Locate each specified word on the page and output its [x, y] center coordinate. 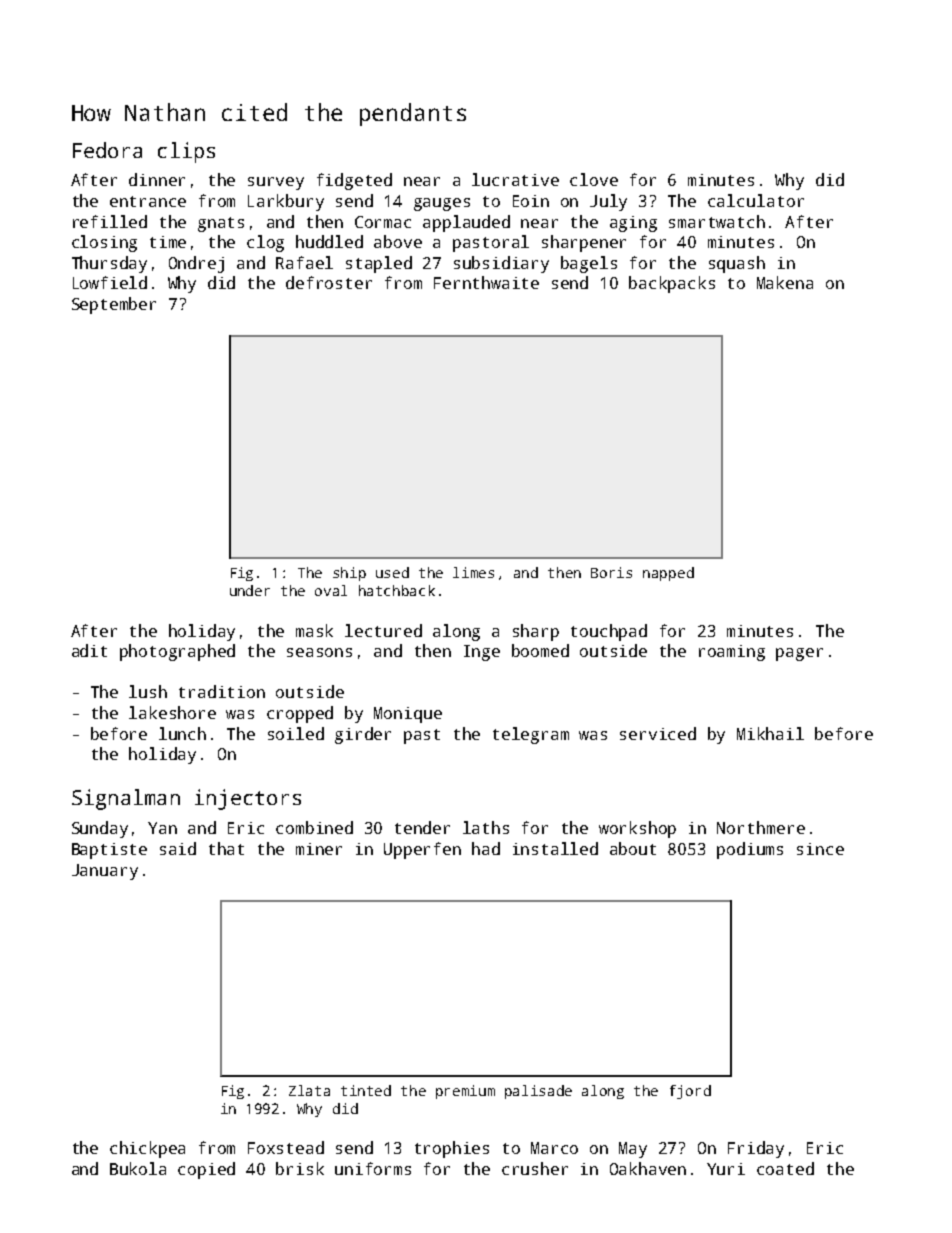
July [608, 202]
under [250, 590]
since [820, 849]
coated [785, 1168]
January [105, 872]
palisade [538, 1092]
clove [594, 179]
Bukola [138, 1168]
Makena [785, 282]
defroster [329, 282]
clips [186, 152]
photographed [177, 652]
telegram [531, 735]
